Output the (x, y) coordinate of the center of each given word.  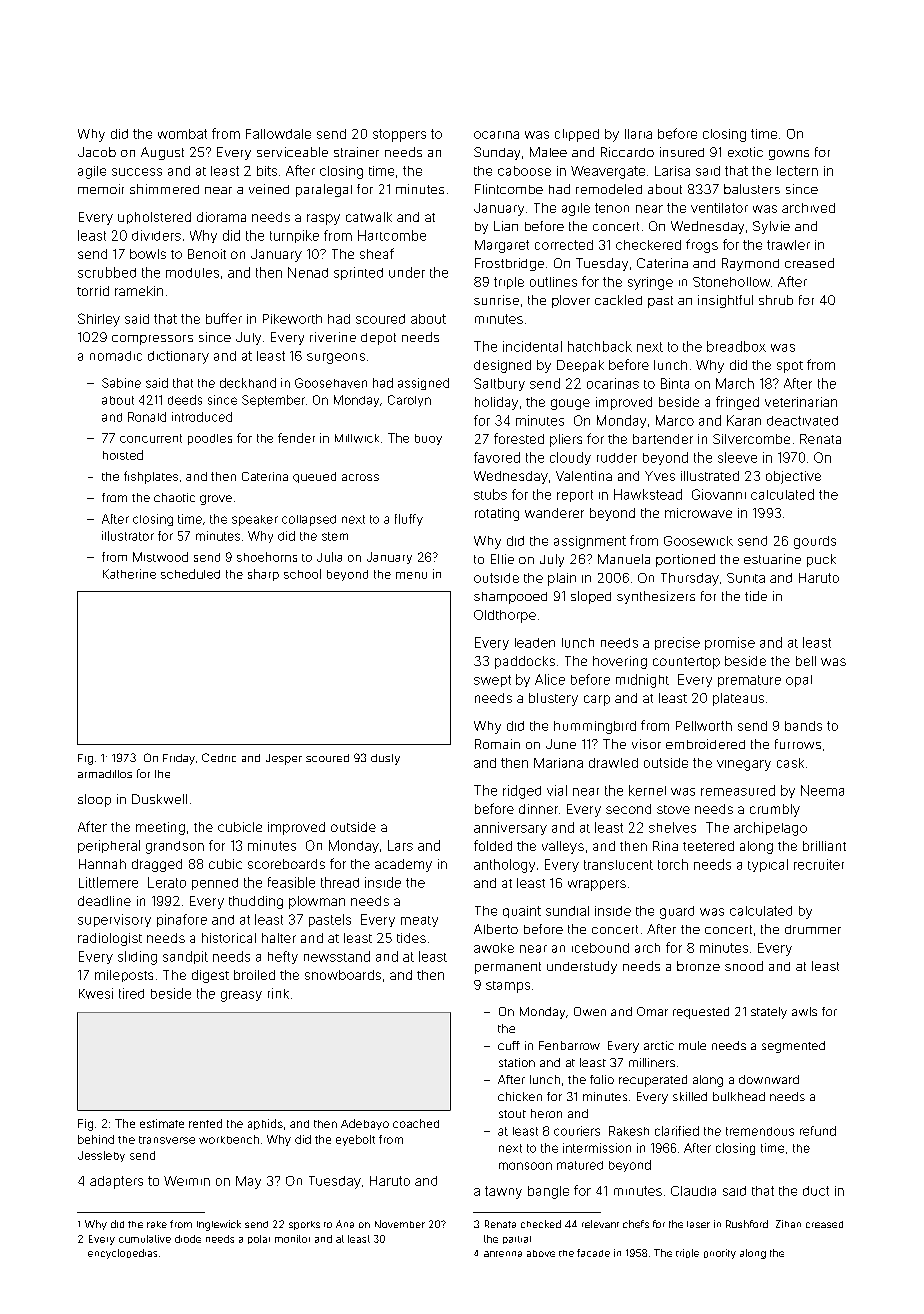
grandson (175, 847)
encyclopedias (122, 1254)
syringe (650, 283)
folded (493, 845)
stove (673, 809)
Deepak (580, 366)
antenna (503, 1254)
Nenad (308, 272)
